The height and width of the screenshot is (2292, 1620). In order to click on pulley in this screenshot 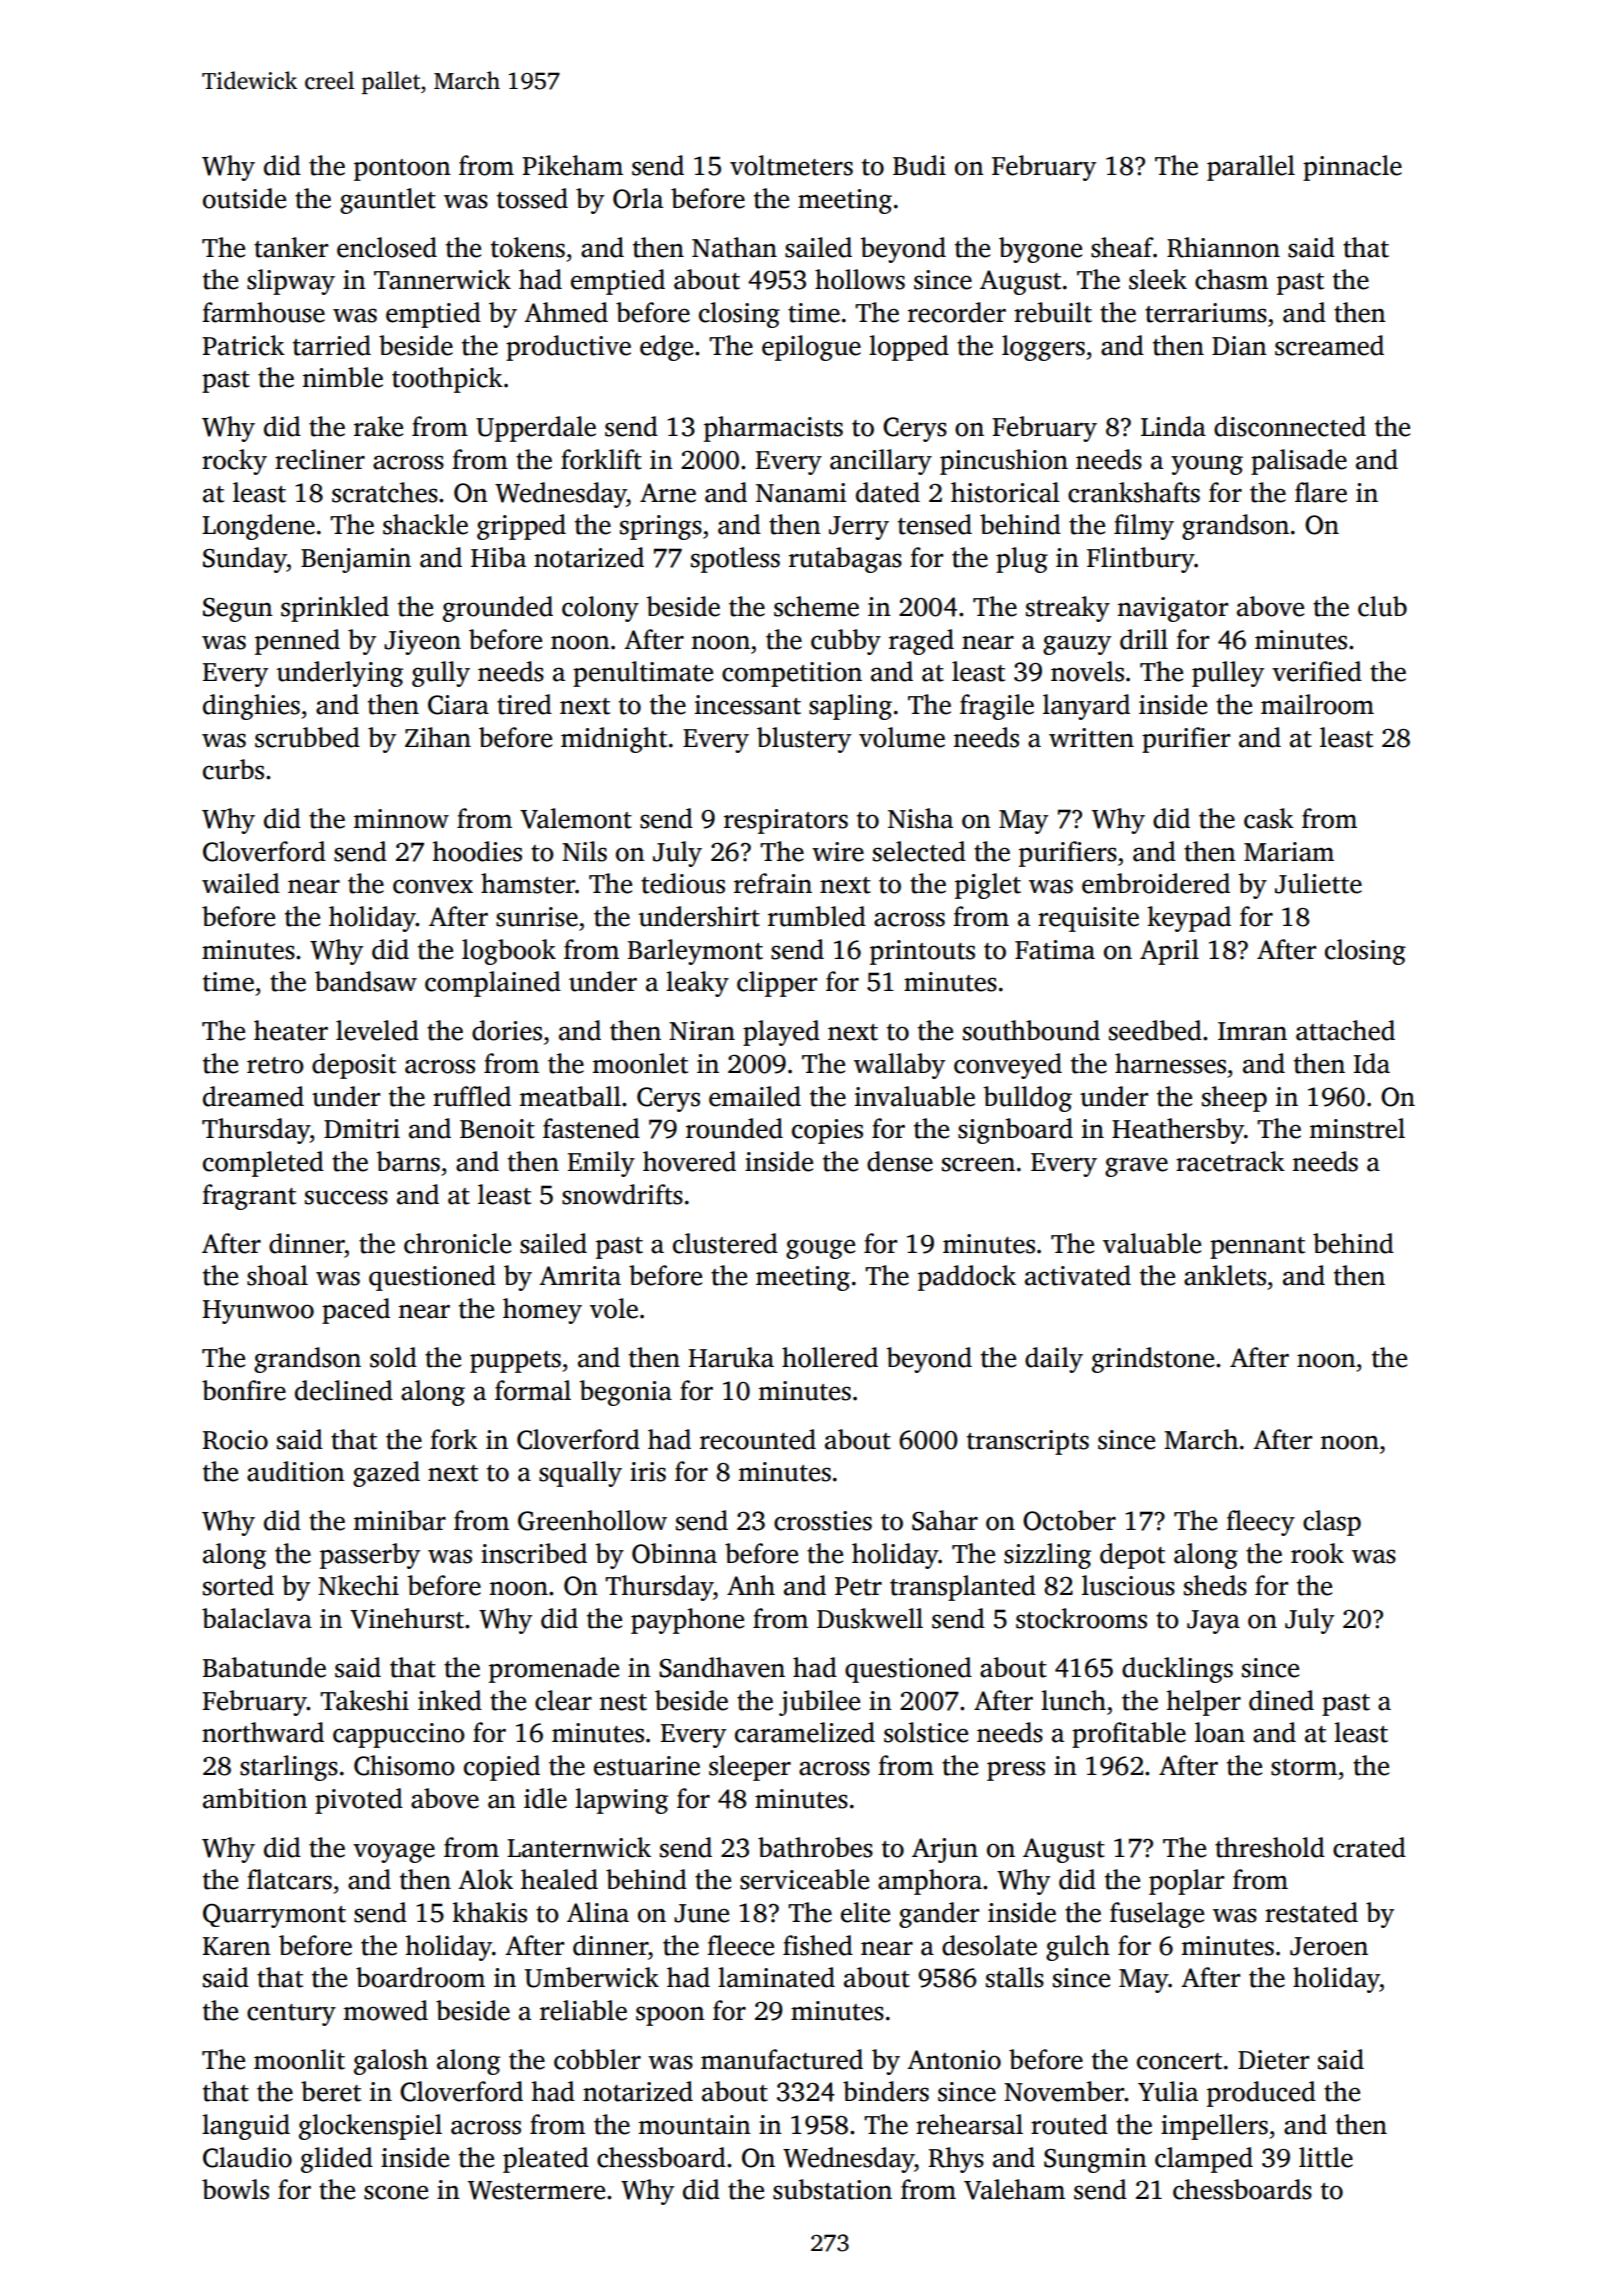, I will do `click(1228, 674)`.
